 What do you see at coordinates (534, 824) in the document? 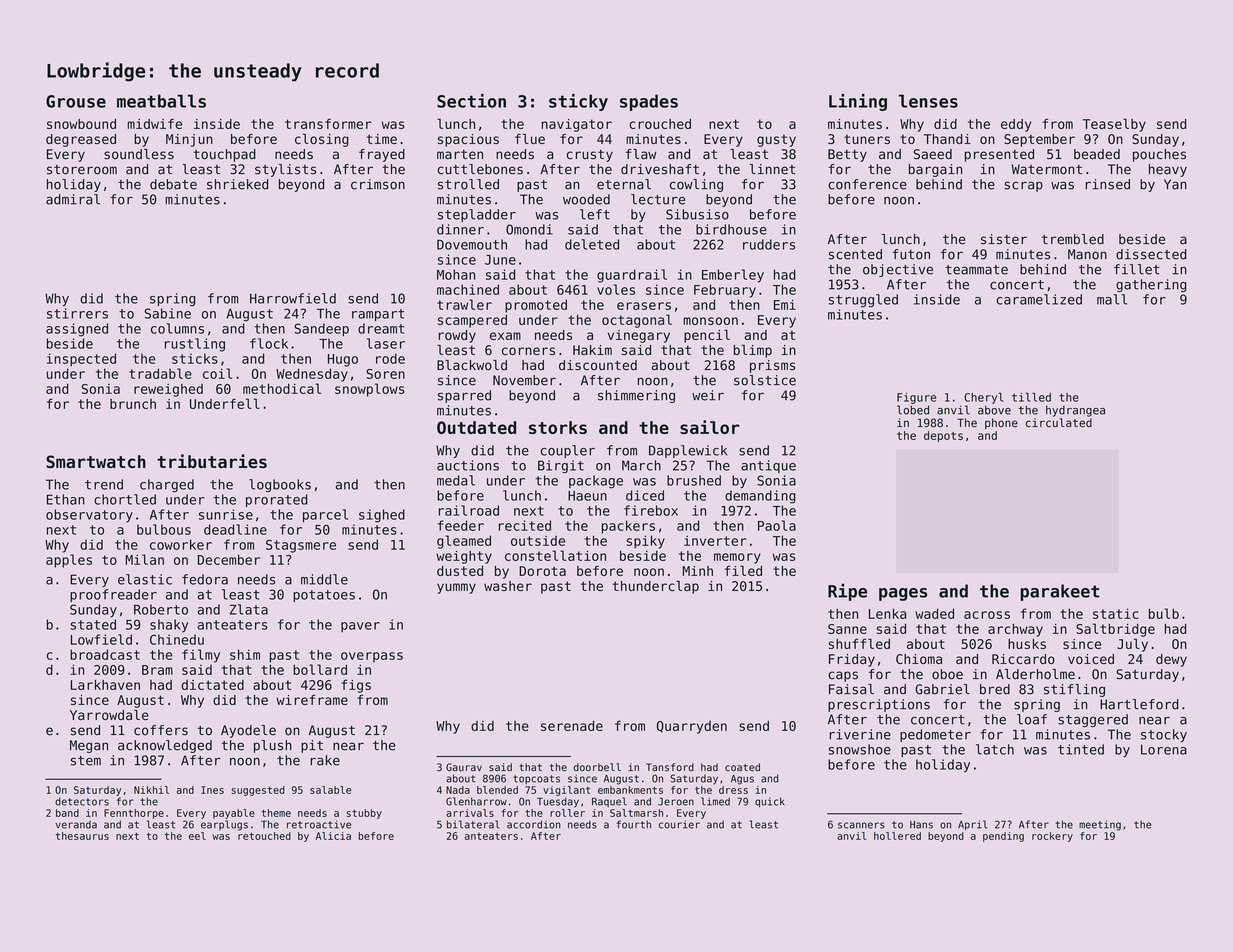
I see `accordion` at bounding box center [534, 824].
